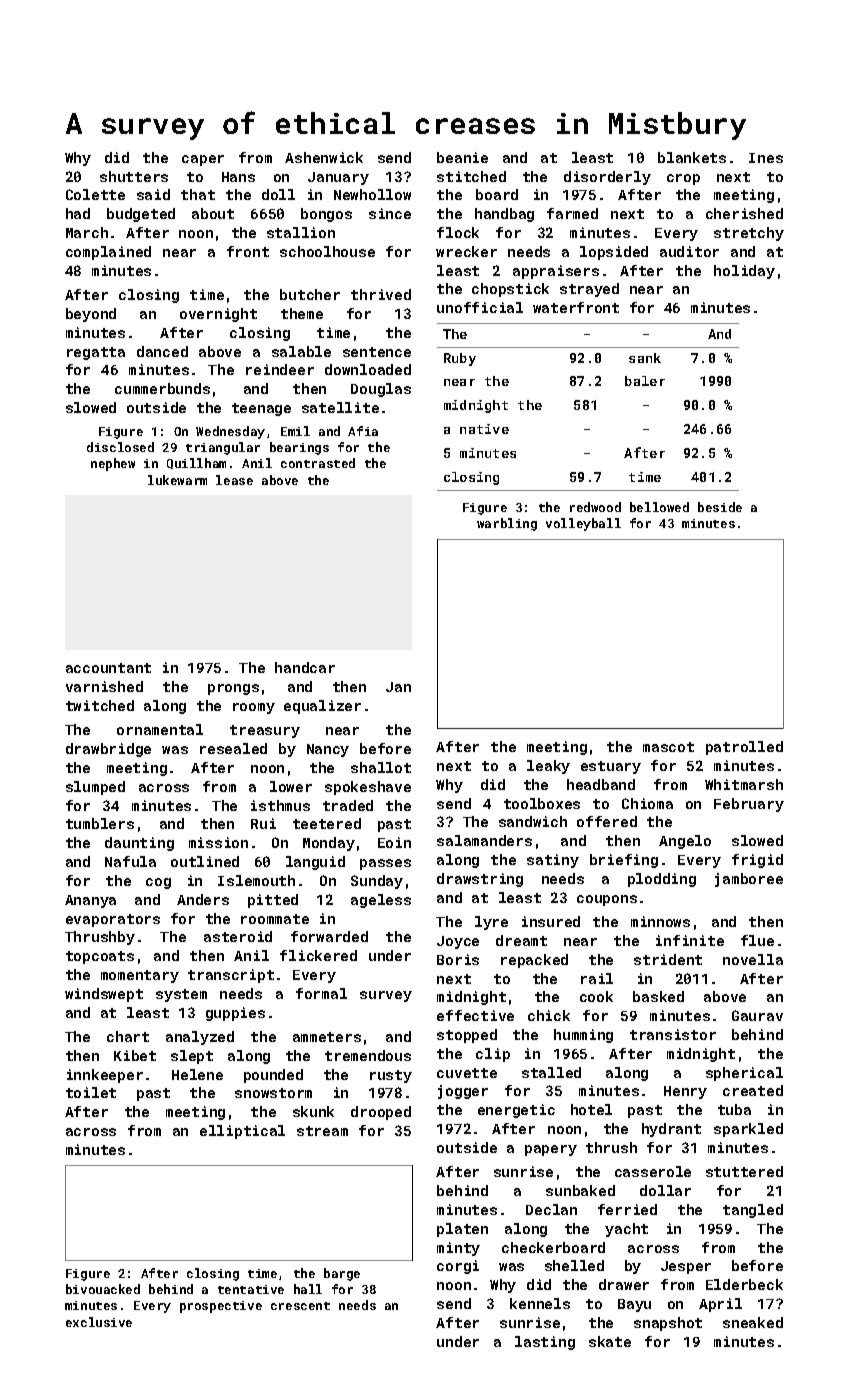 This screenshot has height=1400, width=849. I want to click on lasting, so click(545, 1343).
